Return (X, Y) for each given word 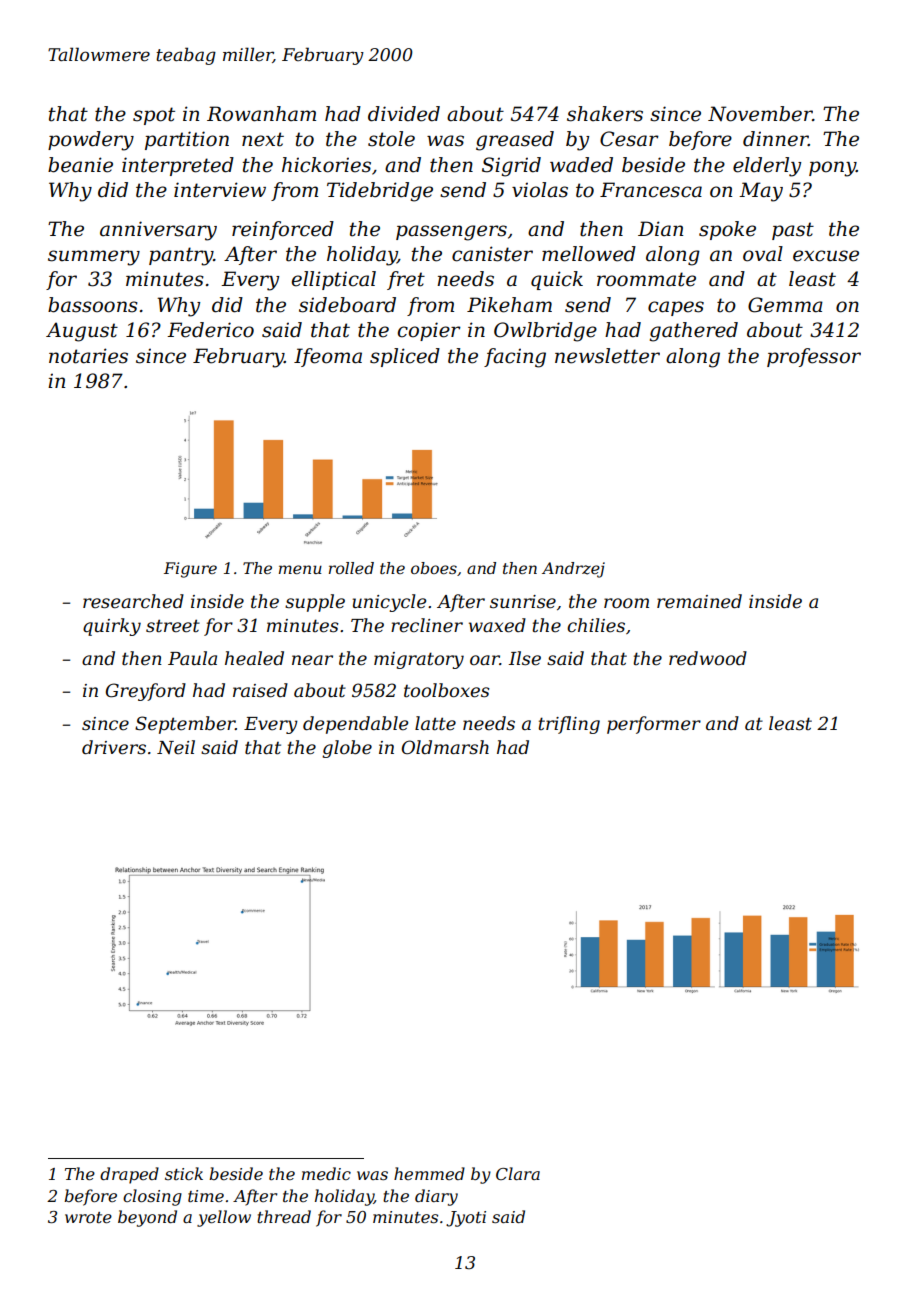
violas (540, 190)
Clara (518, 1173)
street (173, 626)
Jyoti (466, 1219)
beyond (147, 1218)
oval (763, 254)
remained (699, 601)
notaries (88, 356)
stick (184, 1173)
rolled (351, 568)
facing (515, 358)
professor (814, 357)
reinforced (283, 230)
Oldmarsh (445, 747)
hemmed (429, 1173)
